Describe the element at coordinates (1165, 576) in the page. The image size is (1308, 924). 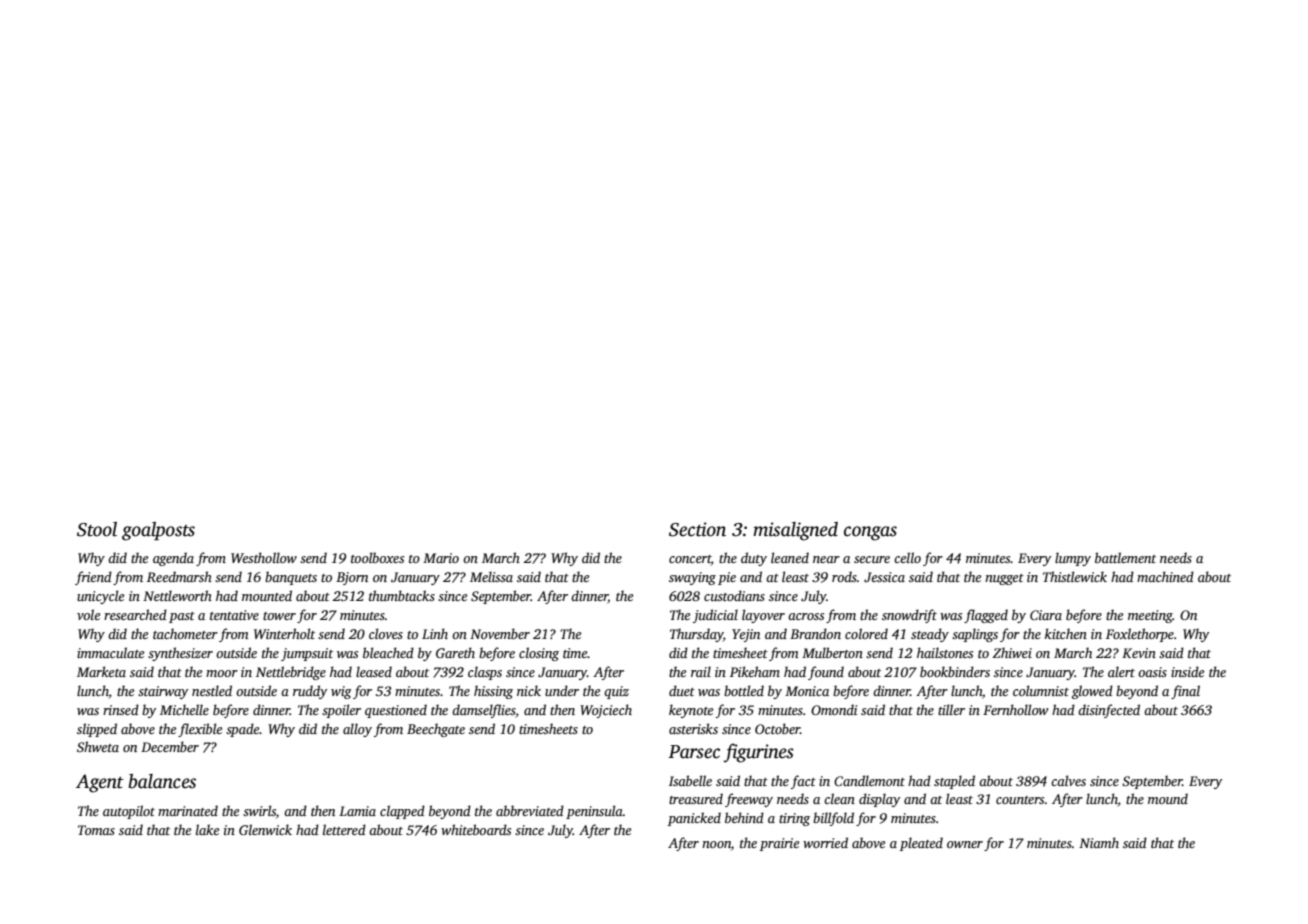
I see `machined` at that location.
